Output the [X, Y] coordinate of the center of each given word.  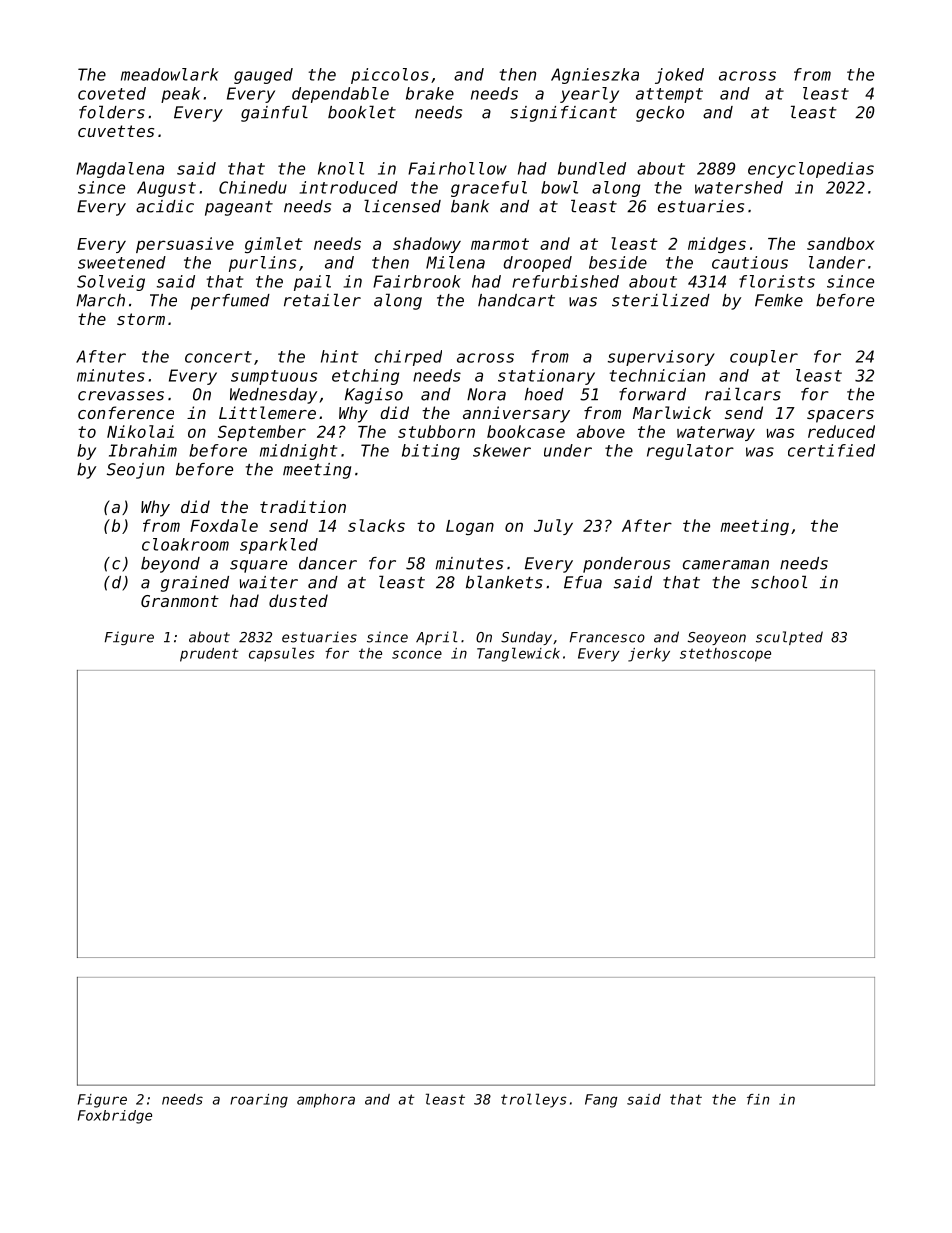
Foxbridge [115, 1117]
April [437, 638]
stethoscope [725, 655]
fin [758, 1099]
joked [679, 76]
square [258, 566]
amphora [326, 1101]
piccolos [390, 76]
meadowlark [170, 74]
